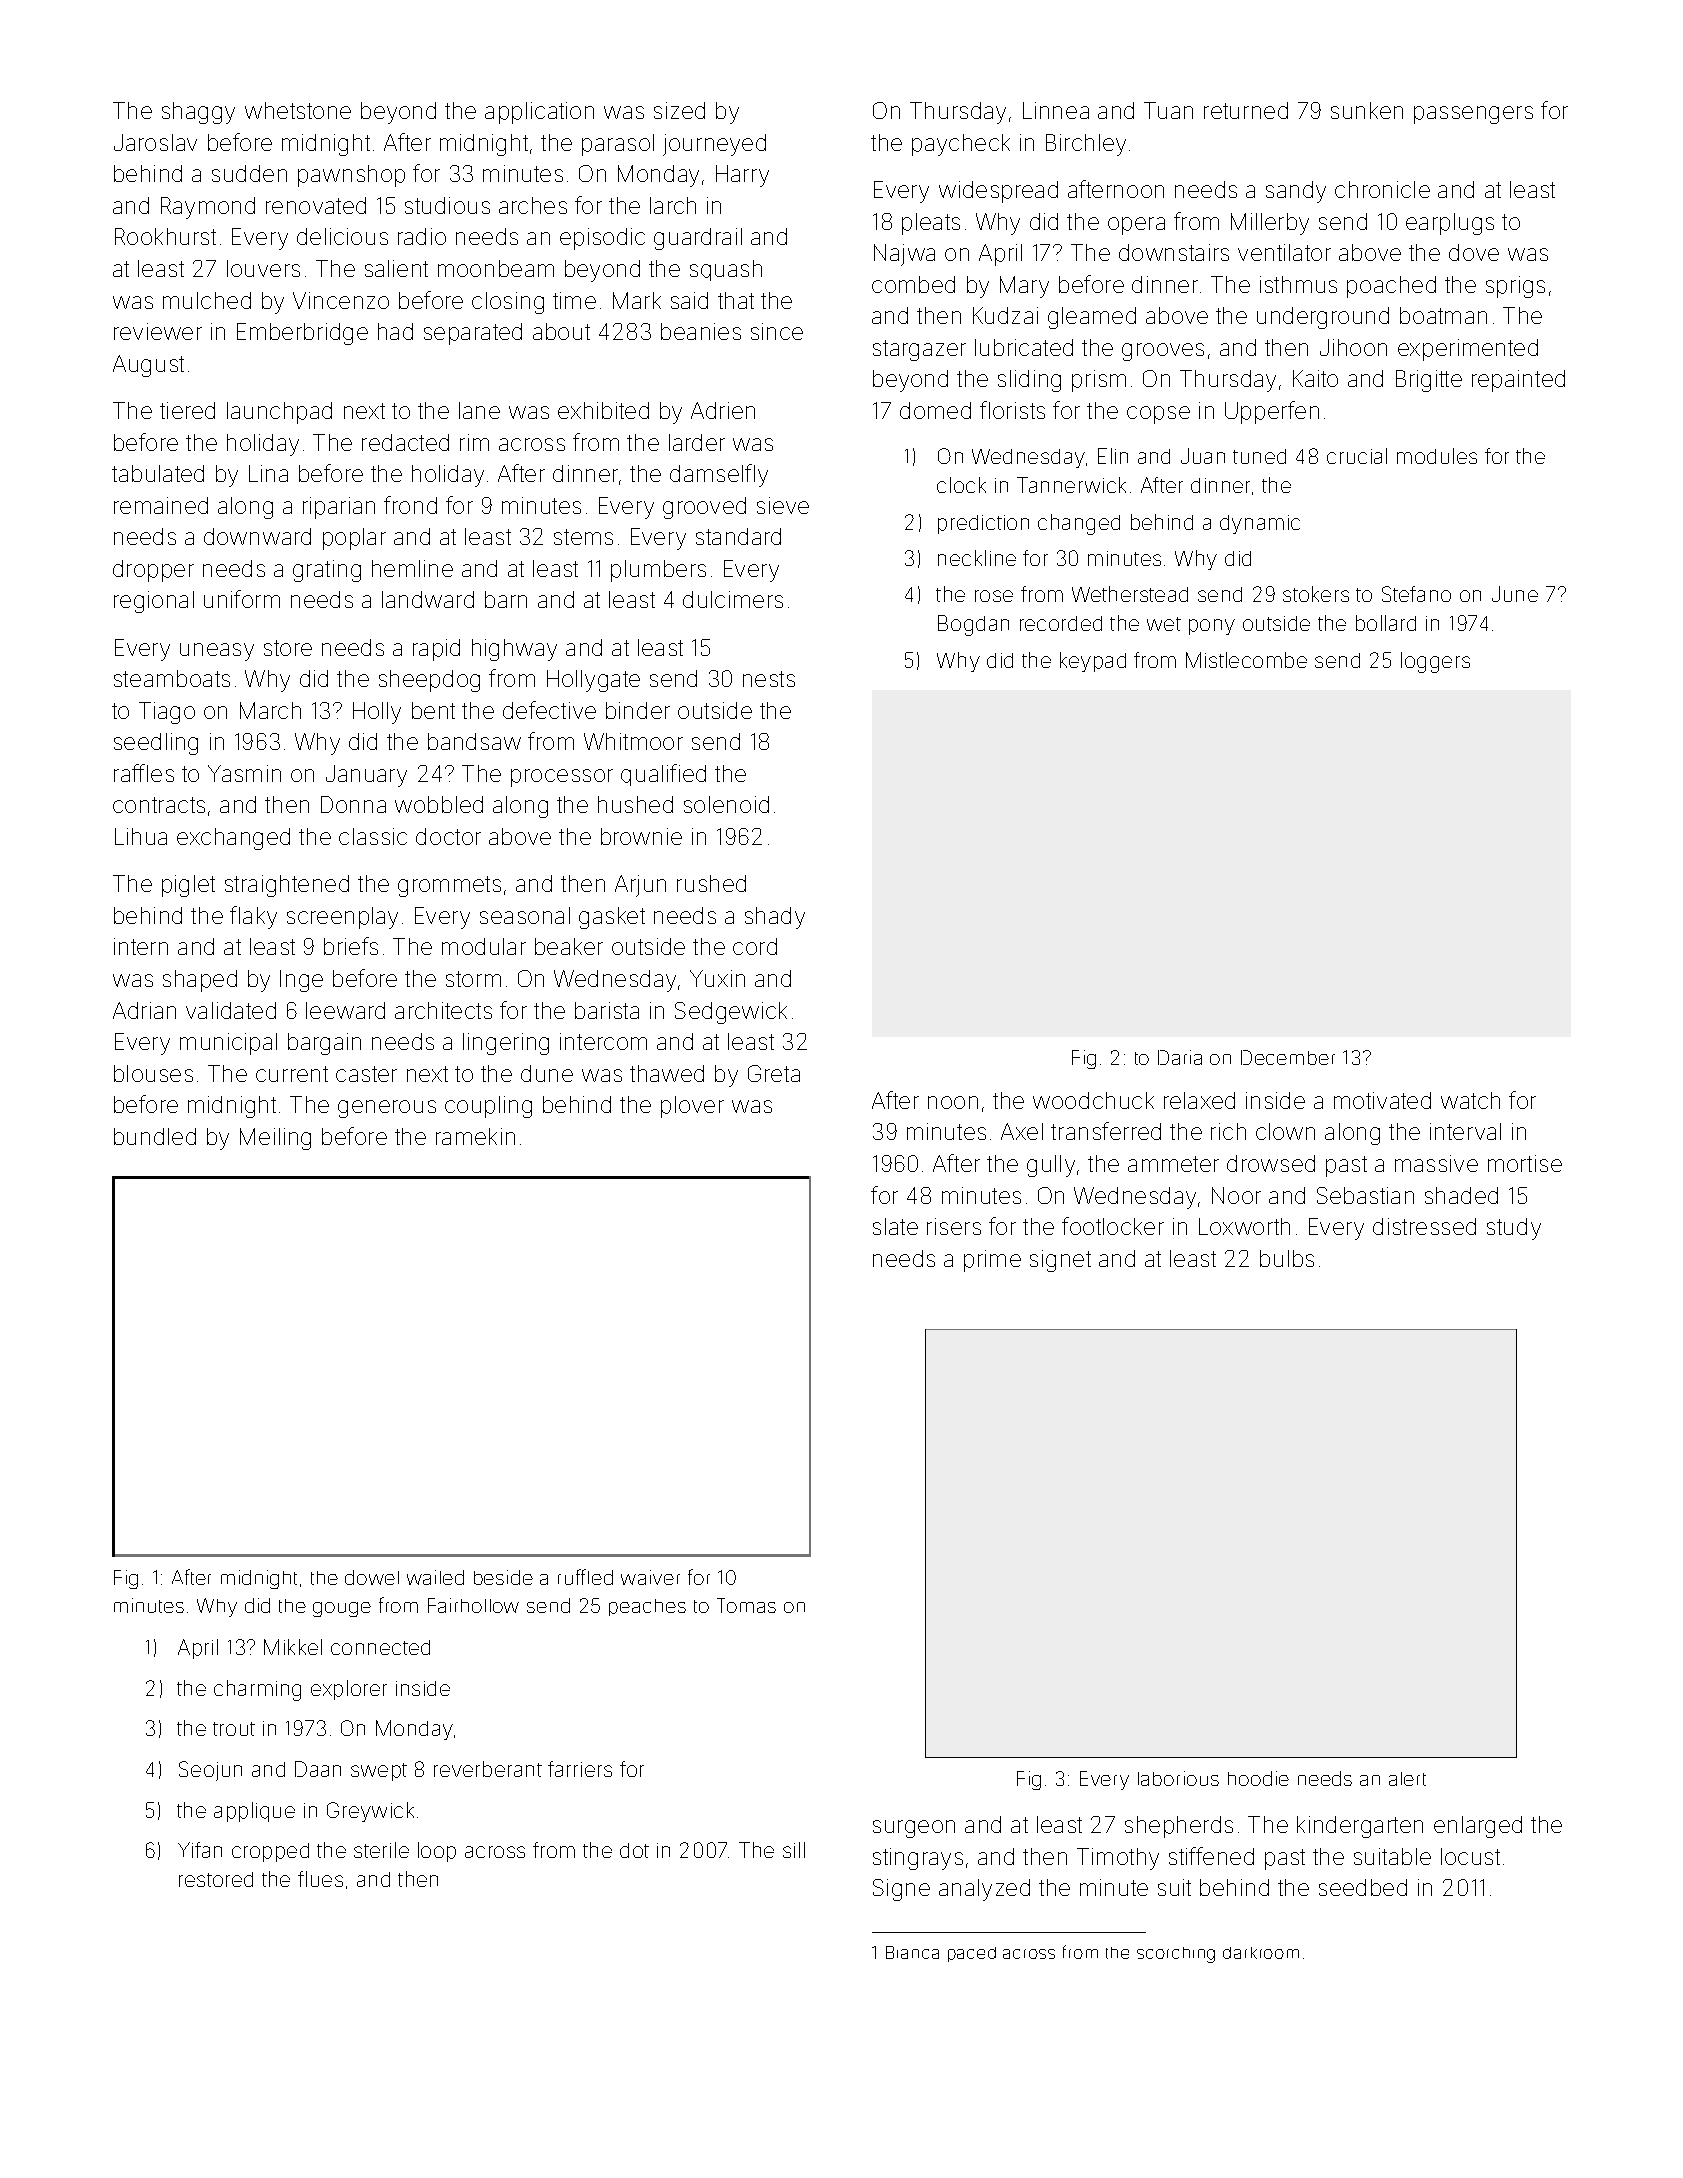  I want to click on delicious, so click(342, 236).
